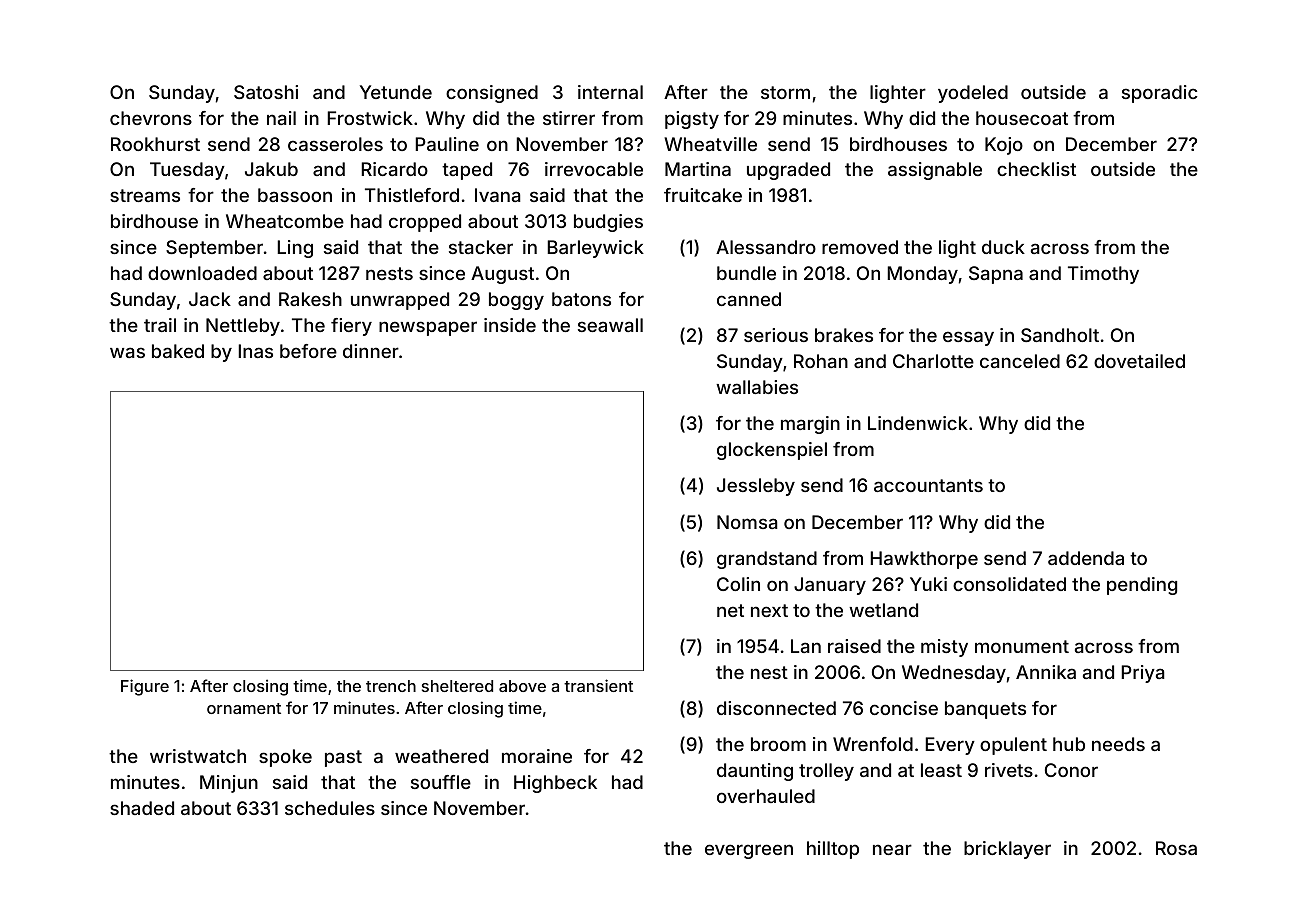 The image size is (1308, 924). I want to click on past, so click(343, 758).
